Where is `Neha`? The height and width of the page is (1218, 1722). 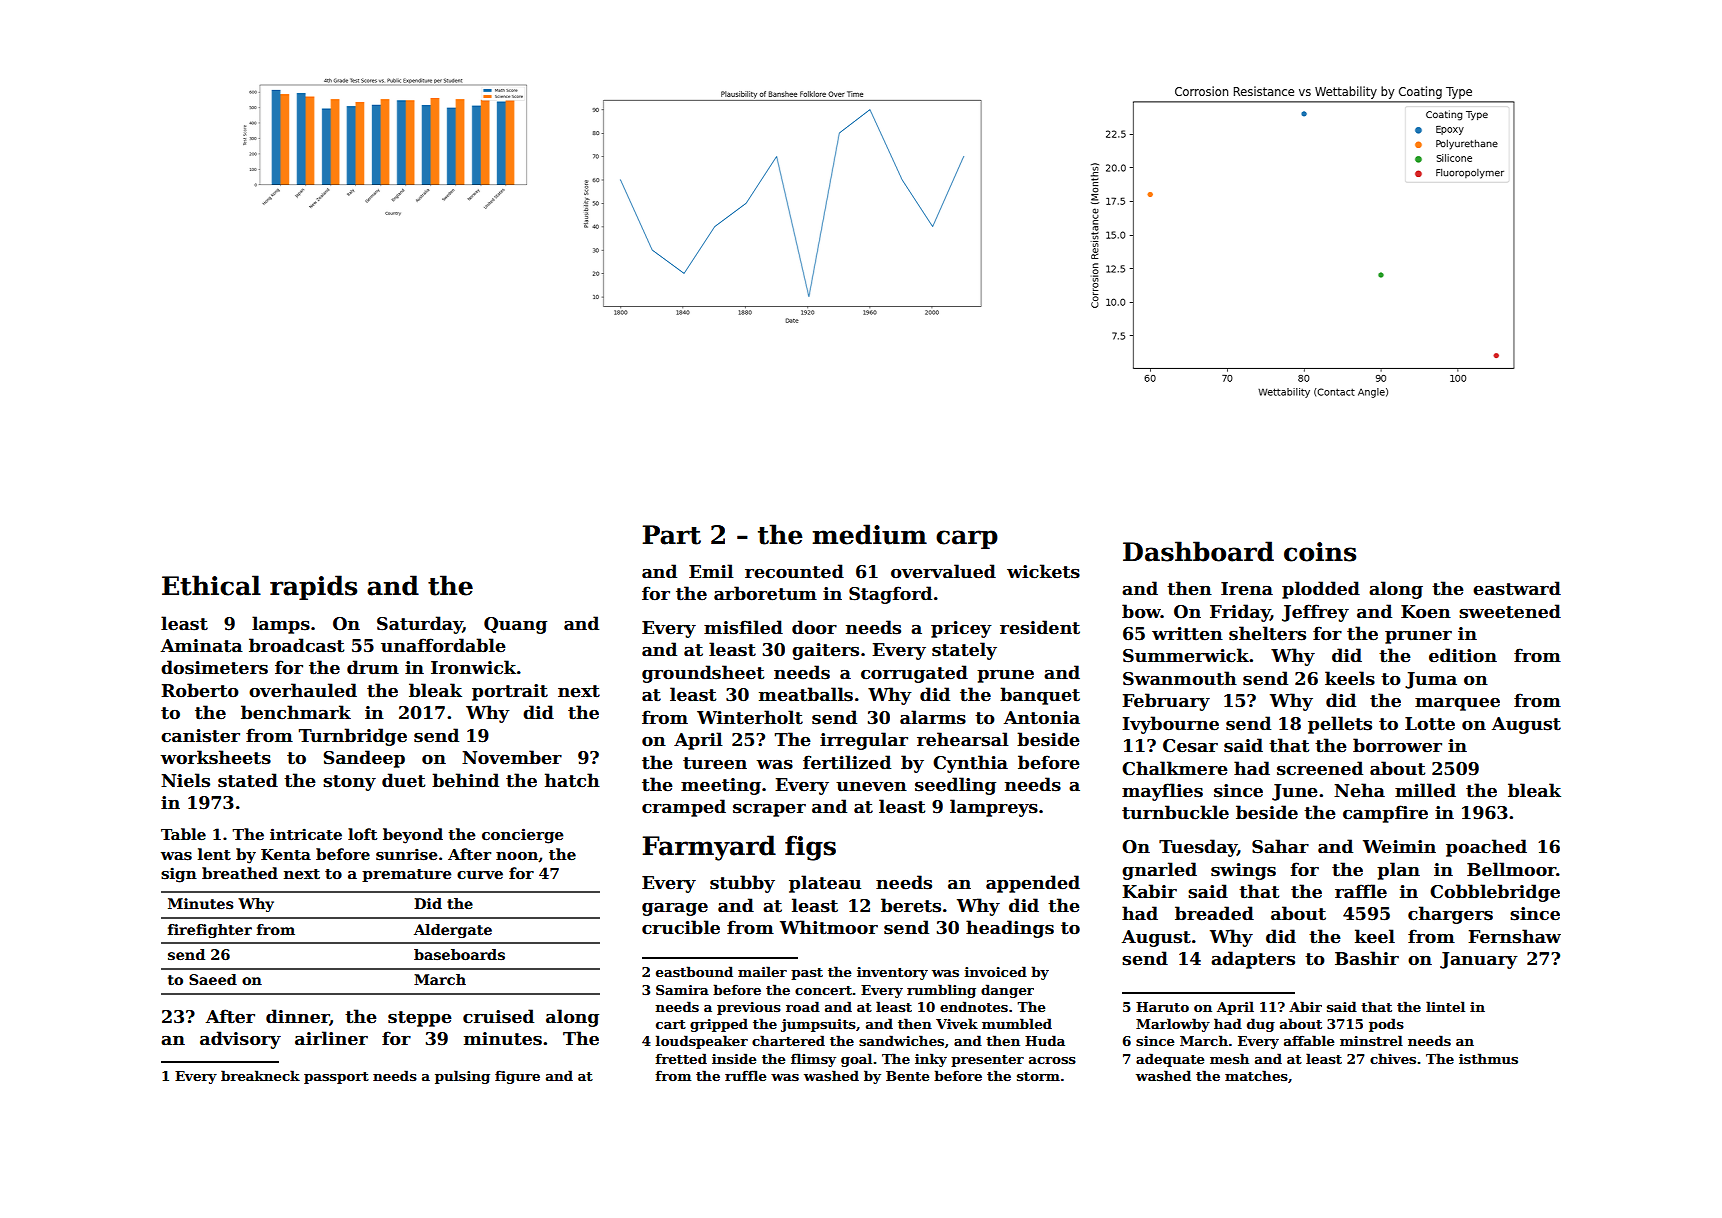
Neha is located at coordinates (1359, 790).
